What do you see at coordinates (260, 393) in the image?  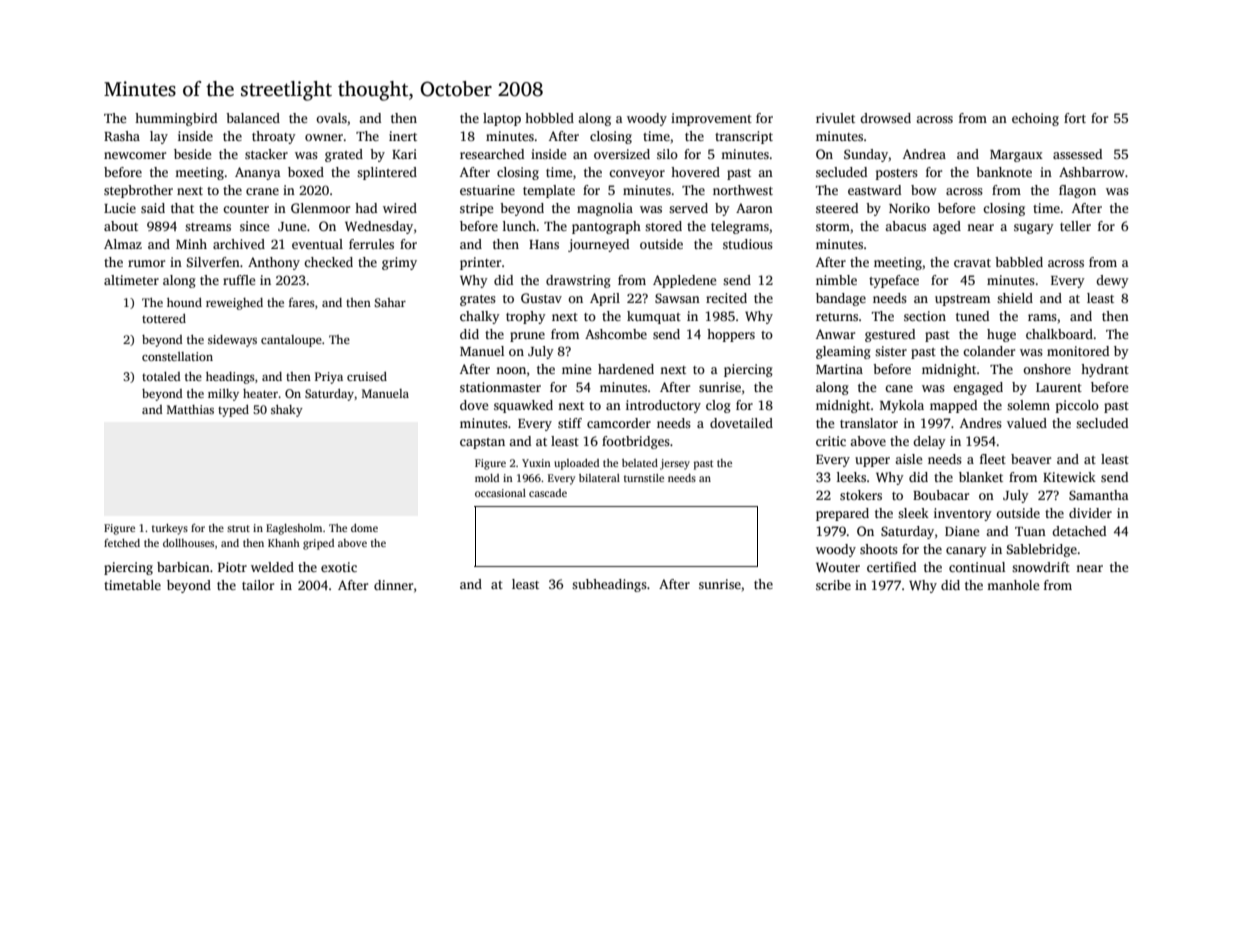 I see `heater` at bounding box center [260, 393].
